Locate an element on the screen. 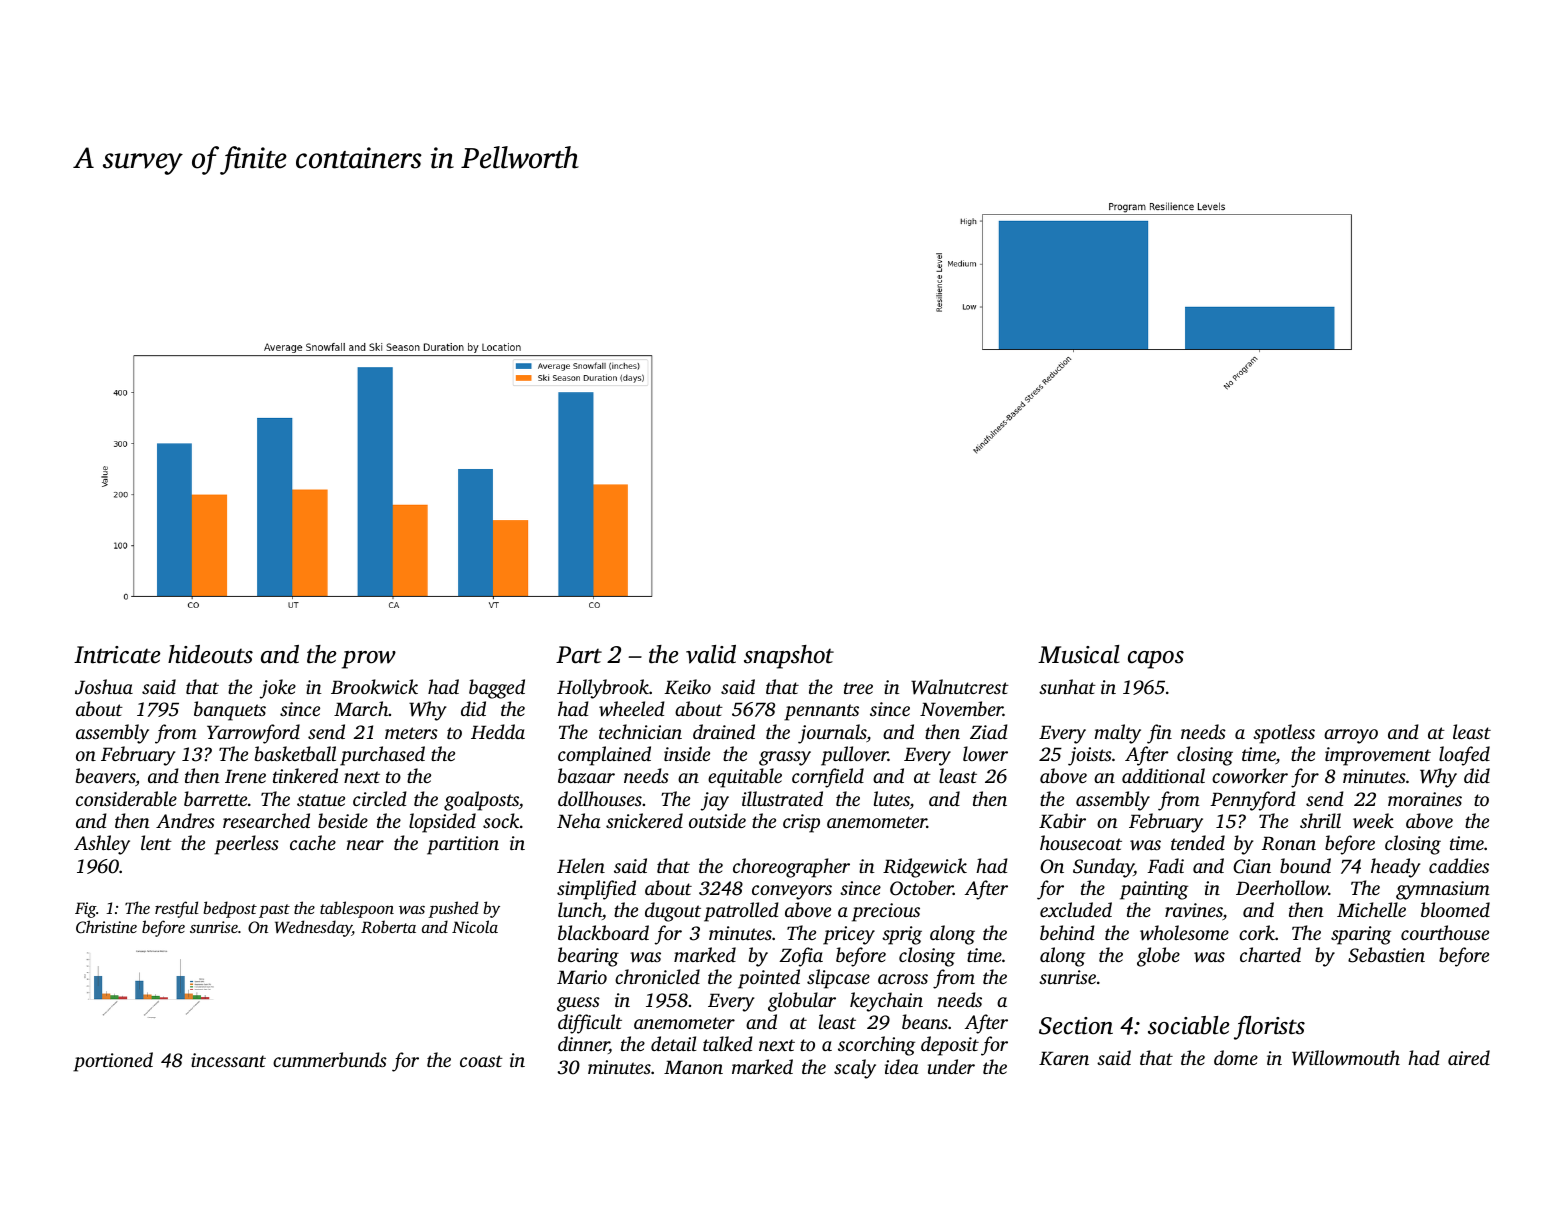  coast is located at coordinates (481, 1061).
